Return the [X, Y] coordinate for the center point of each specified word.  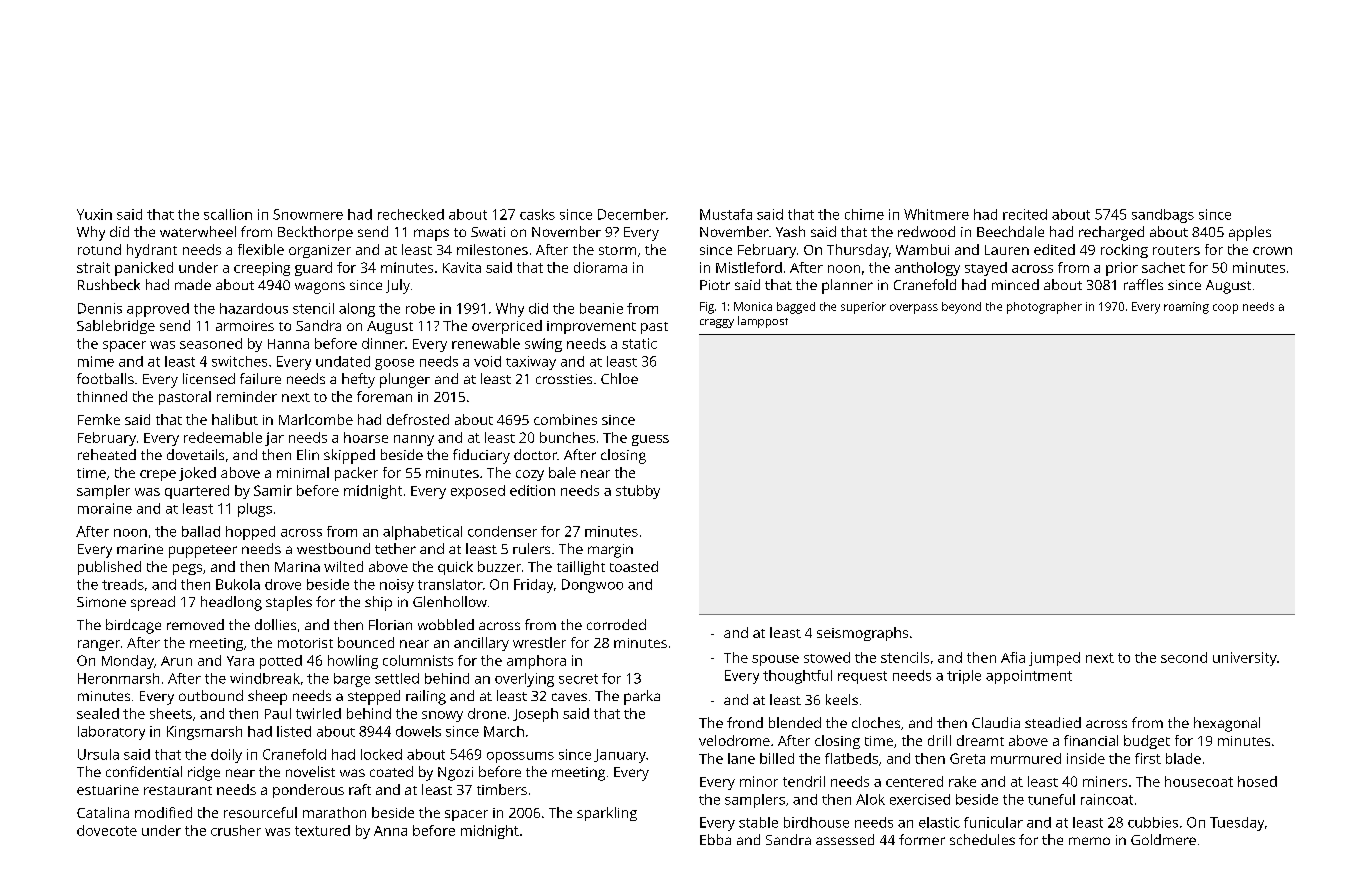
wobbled [446, 624]
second [1184, 657]
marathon [334, 812]
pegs [187, 569]
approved [158, 310]
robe [420, 308]
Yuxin [94, 214]
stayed [986, 269]
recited [1025, 214]
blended [795, 722]
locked [381, 754]
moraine [105, 508]
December [632, 214]
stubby [638, 492]
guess [650, 440]
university [1245, 659]
